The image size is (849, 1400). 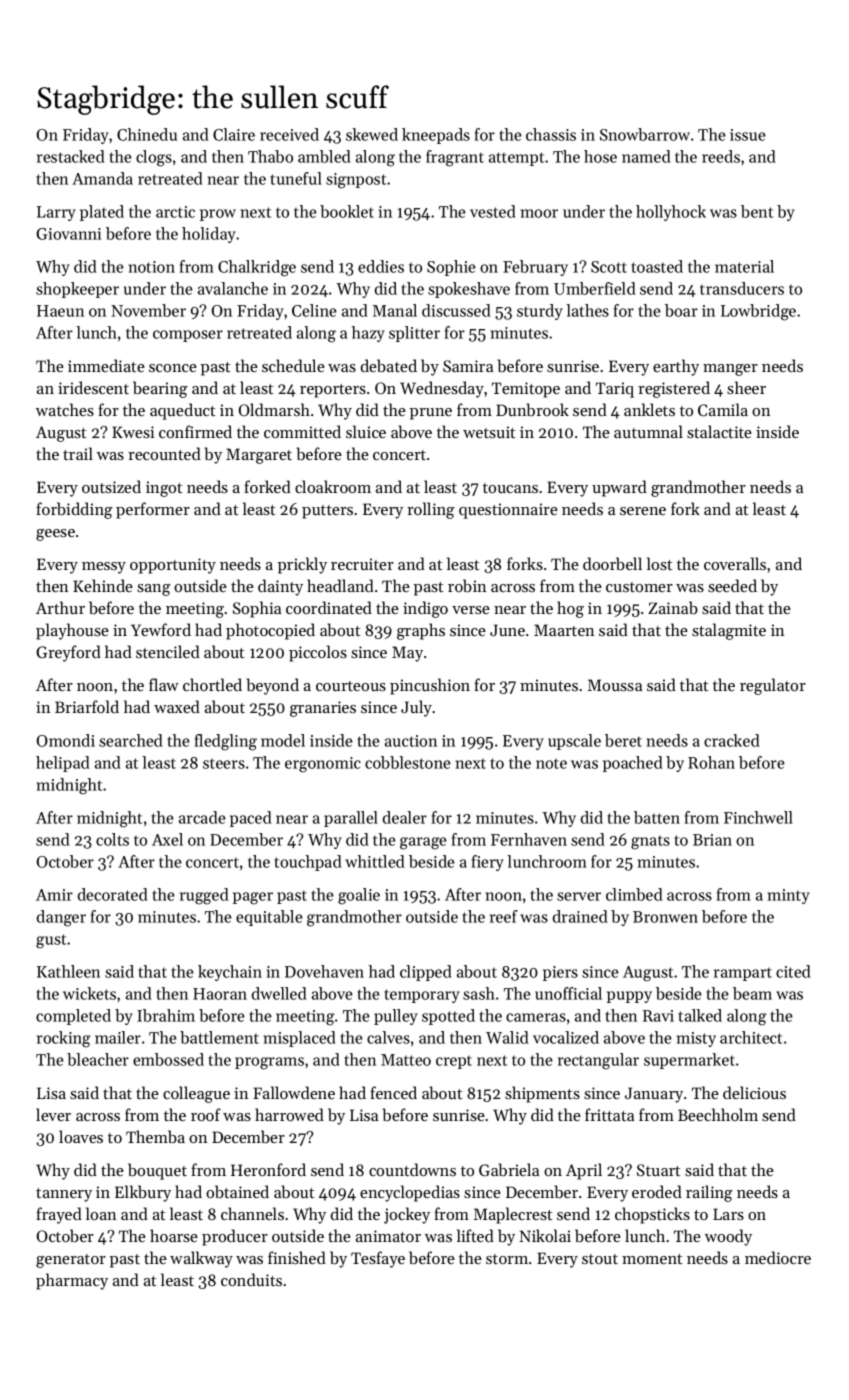 What do you see at coordinates (504, 916) in the document?
I see `reef` at bounding box center [504, 916].
